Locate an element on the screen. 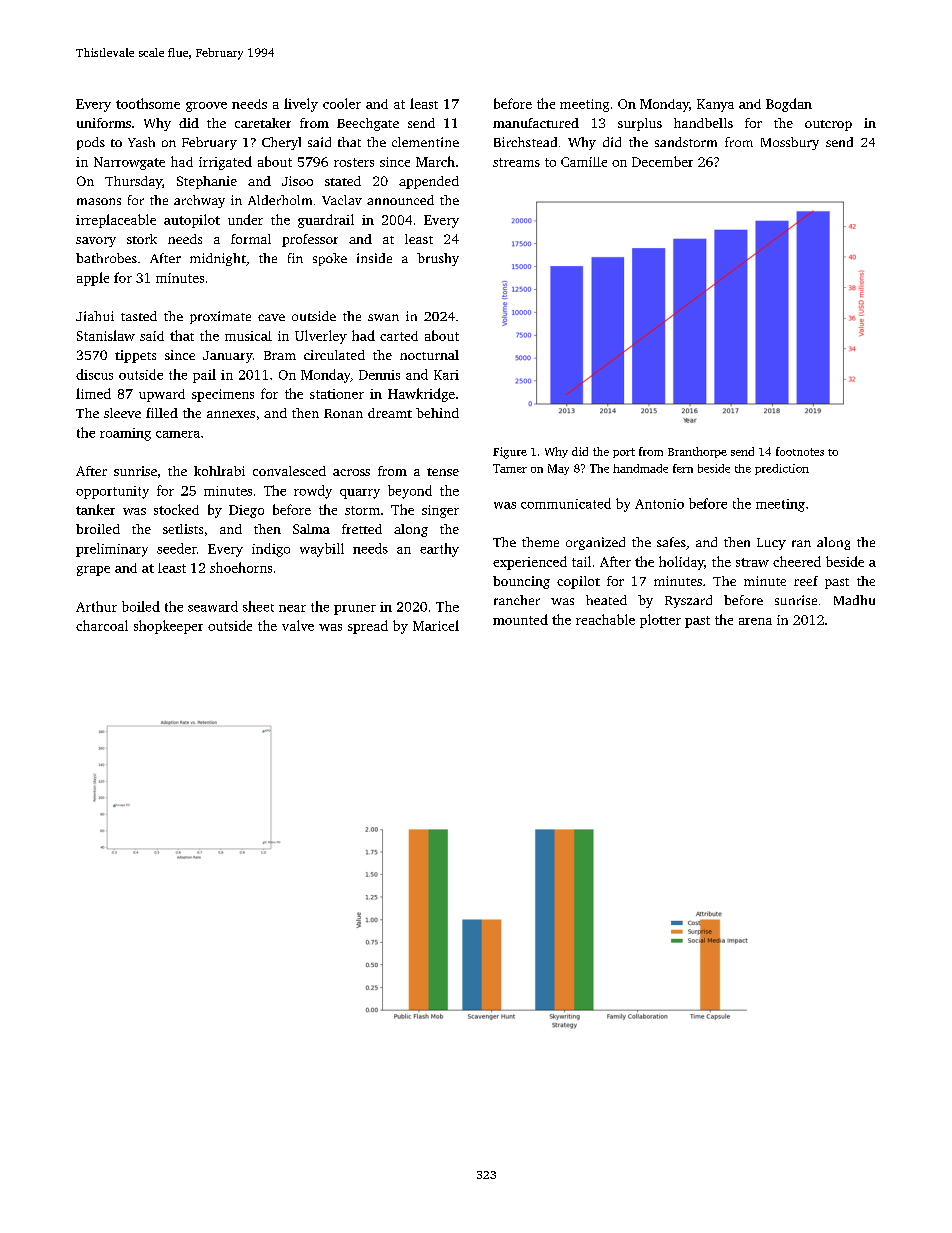 The height and width of the screenshot is (1233, 952). announced is located at coordinates (400, 200).
